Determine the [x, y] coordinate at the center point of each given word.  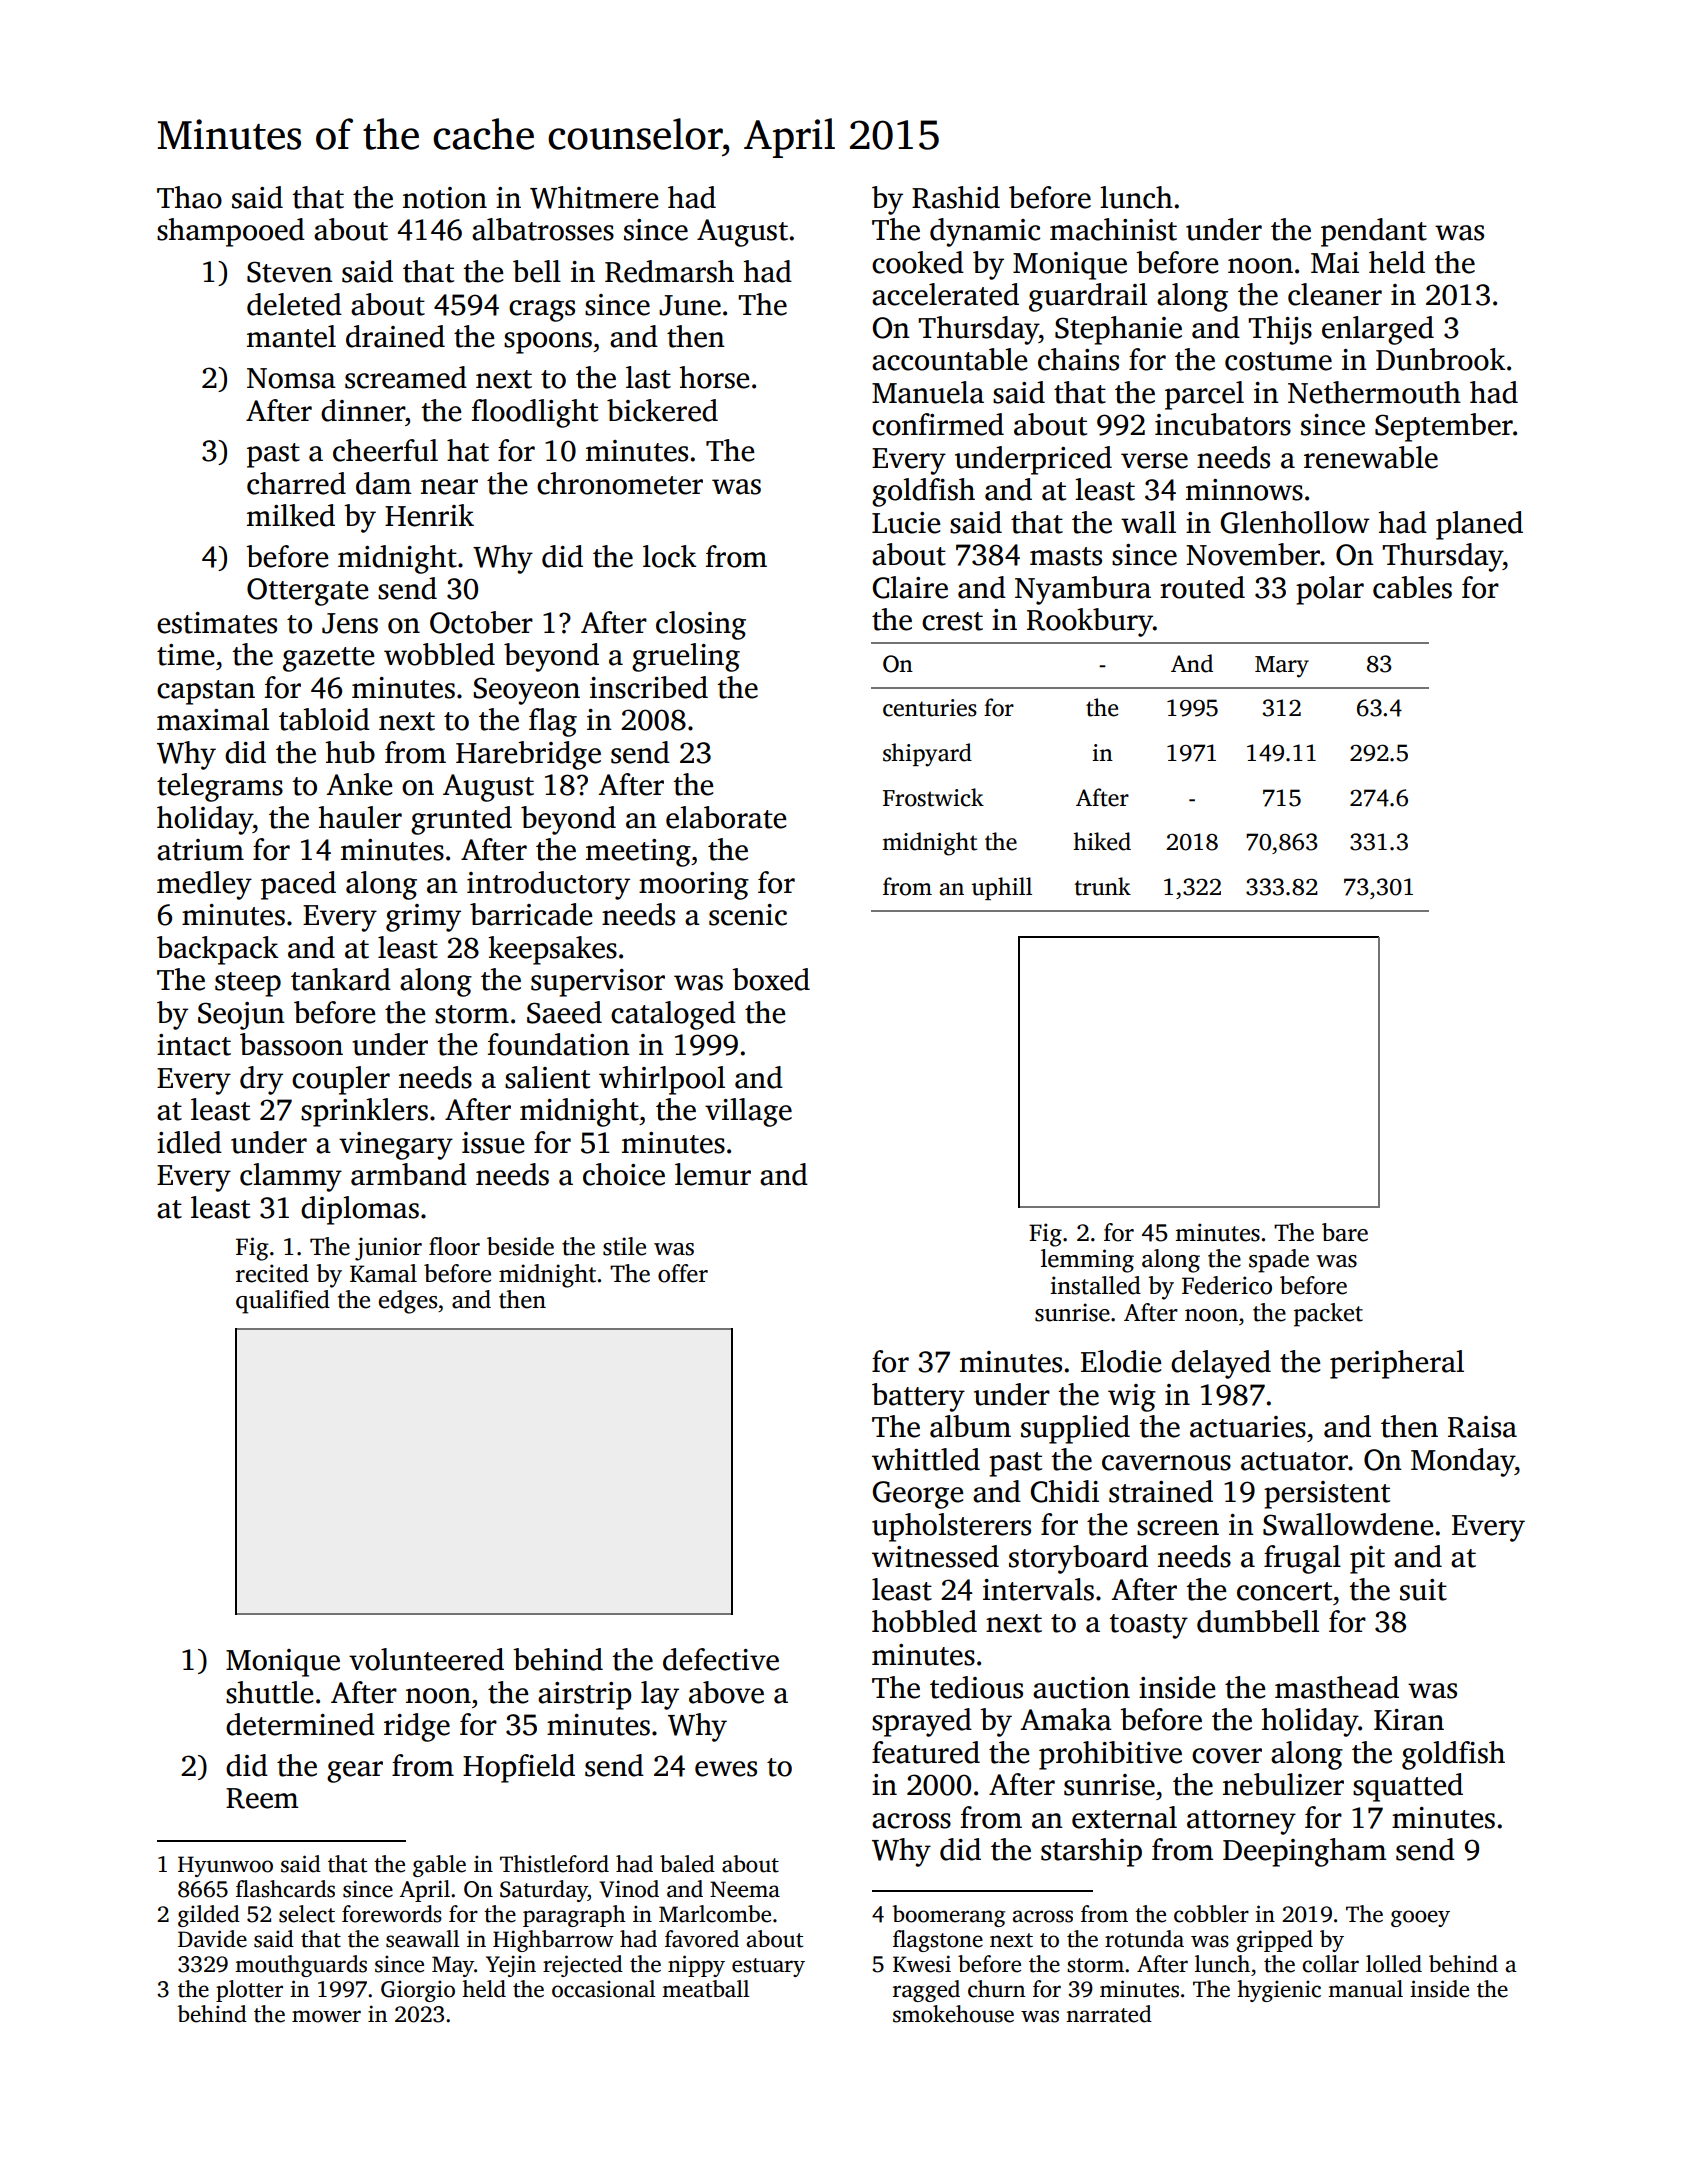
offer [683, 1273]
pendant [1374, 232]
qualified [283, 1302]
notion [445, 198]
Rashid [956, 197]
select [307, 1914]
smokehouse [953, 2014]
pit [1367, 1560]
